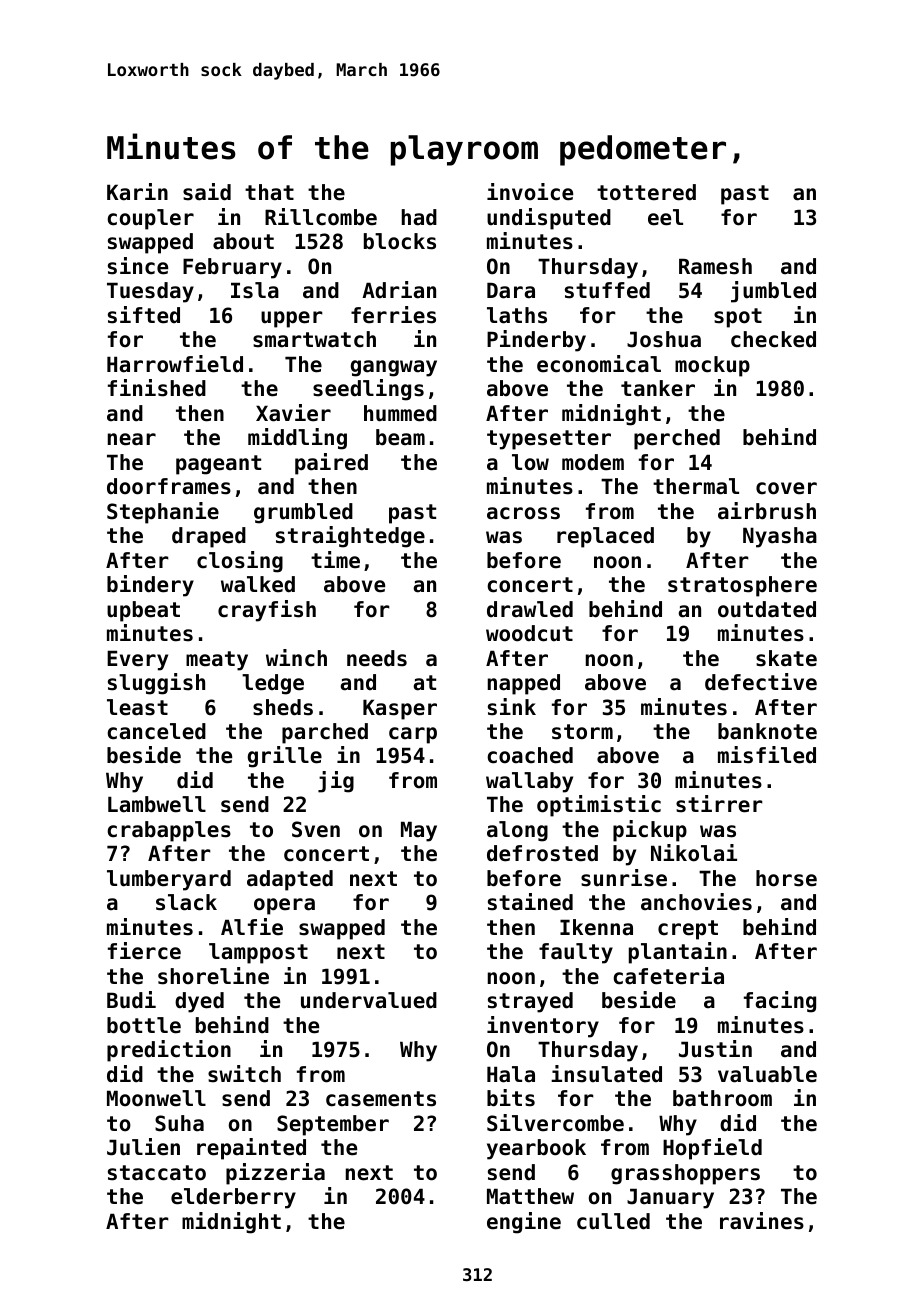 Image resolution: width=924 pixels, height=1311 pixels. Describe the element at coordinates (762, 1221) in the screenshot. I see `ravines` at that location.
